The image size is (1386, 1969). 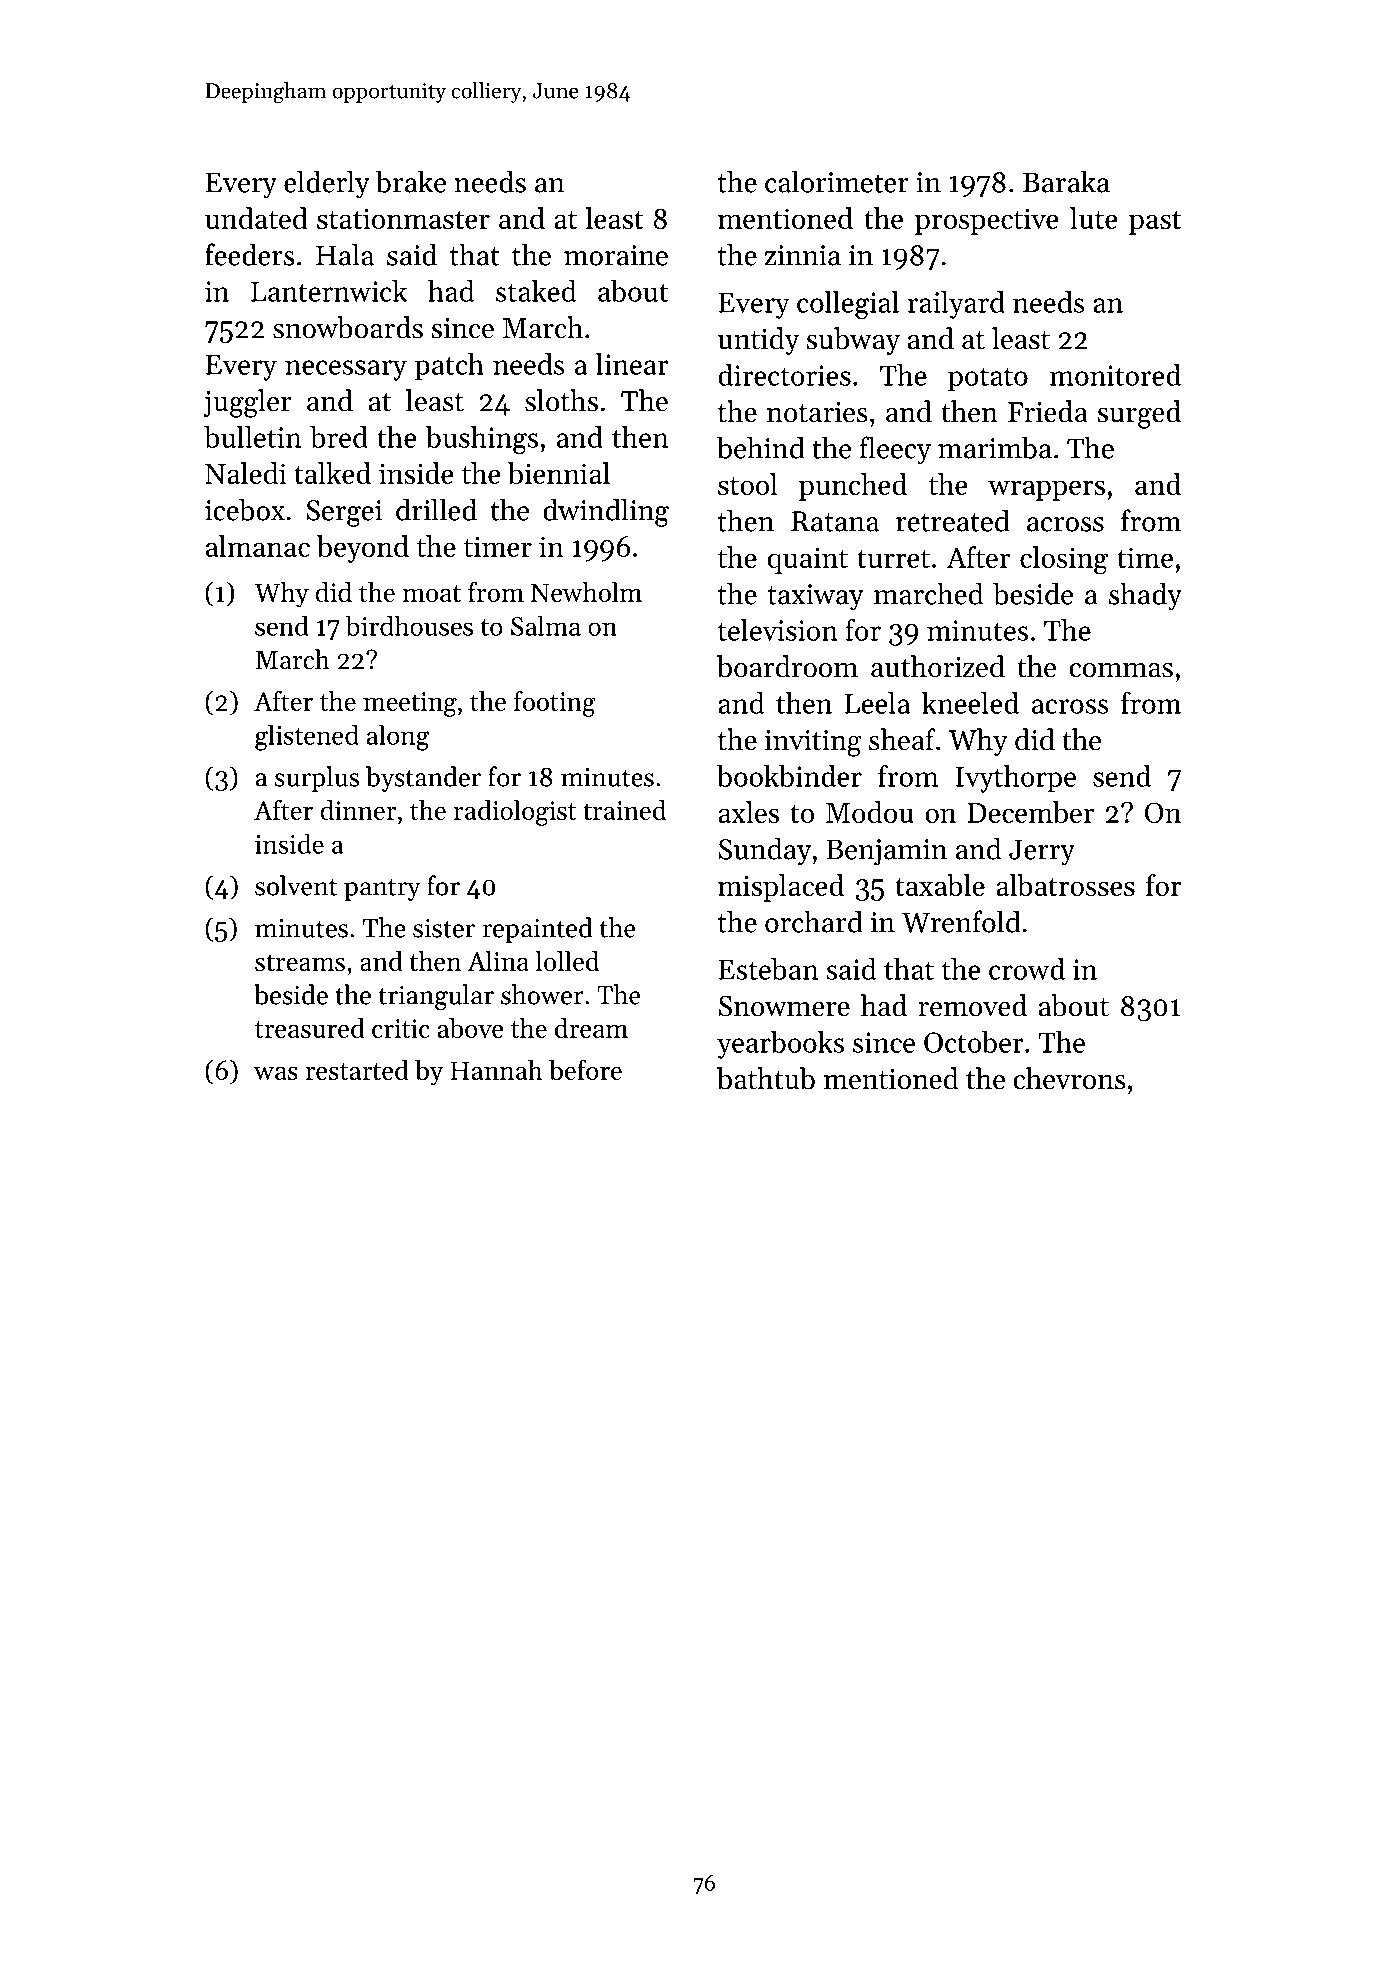 What do you see at coordinates (1115, 375) in the screenshot?
I see `monitored` at bounding box center [1115, 375].
